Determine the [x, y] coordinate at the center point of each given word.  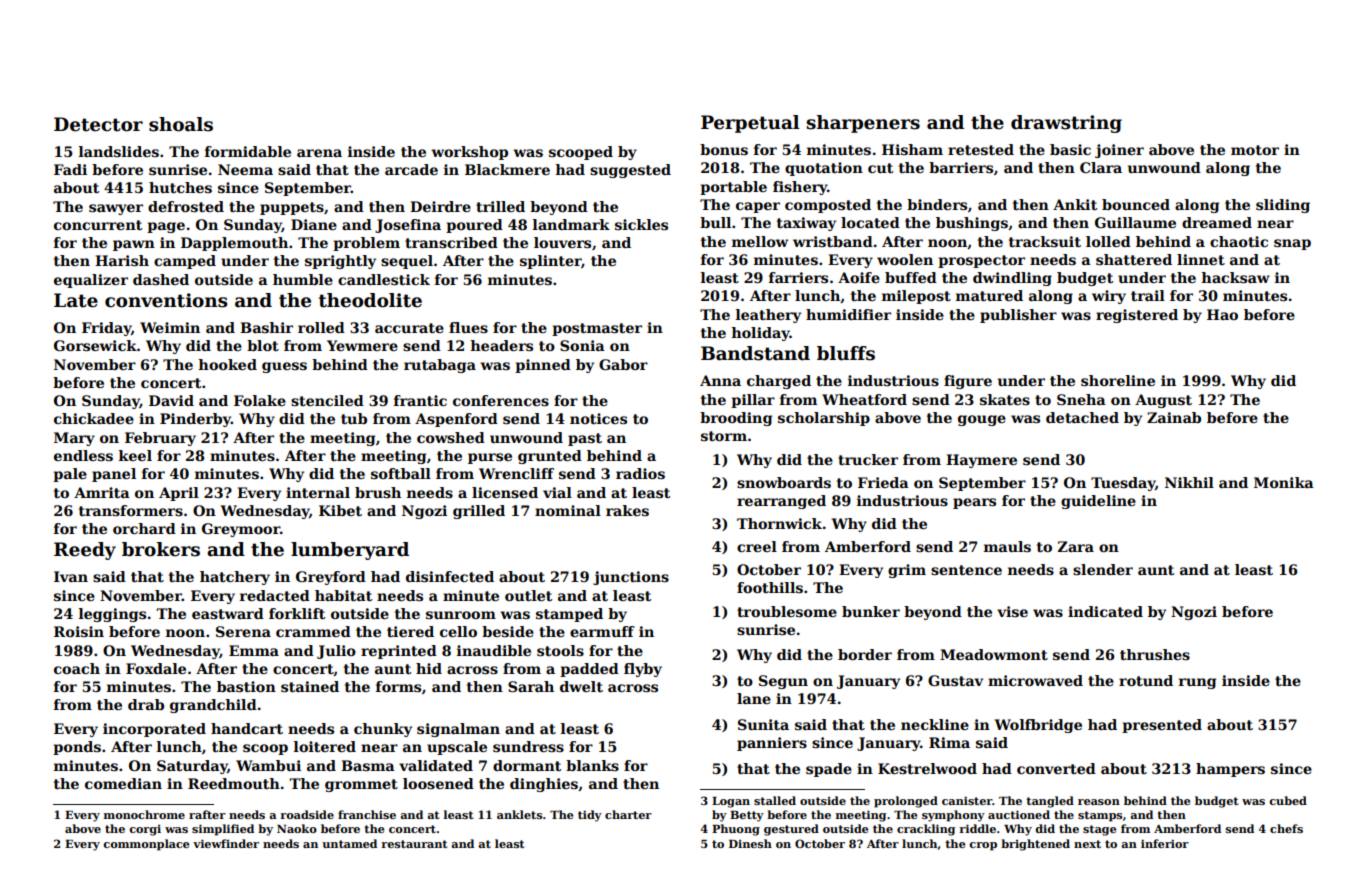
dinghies [544, 785]
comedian [123, 783]
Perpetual [750, 124]
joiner [1119, 151]
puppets [292, 208]
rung [1197, 683]
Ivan [71, 576]
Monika [1284, 482]
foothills [770, 587]
